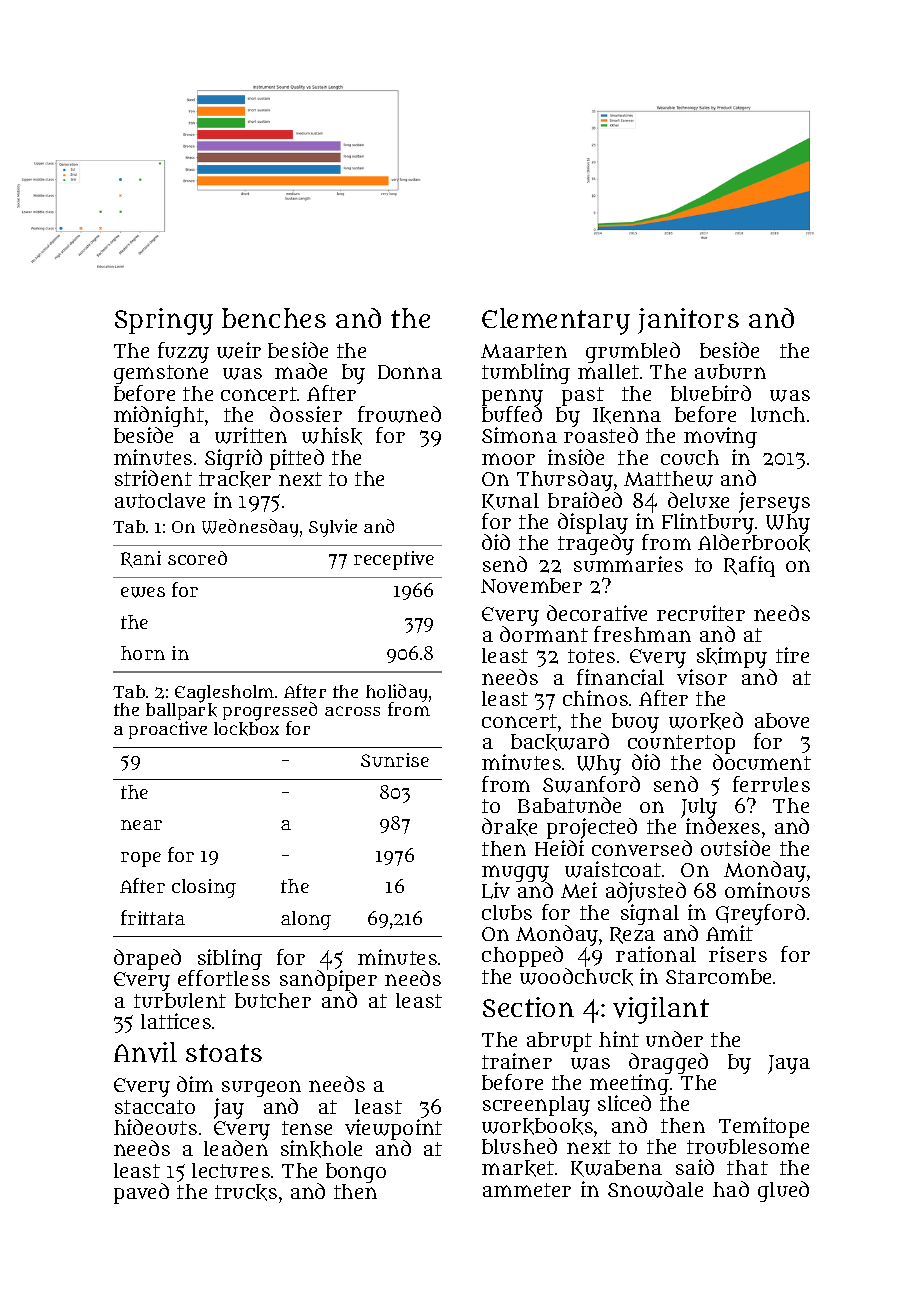 The width and height of the screenshot is (924, 1308). I want to click on glued, so click(783, 1191).
